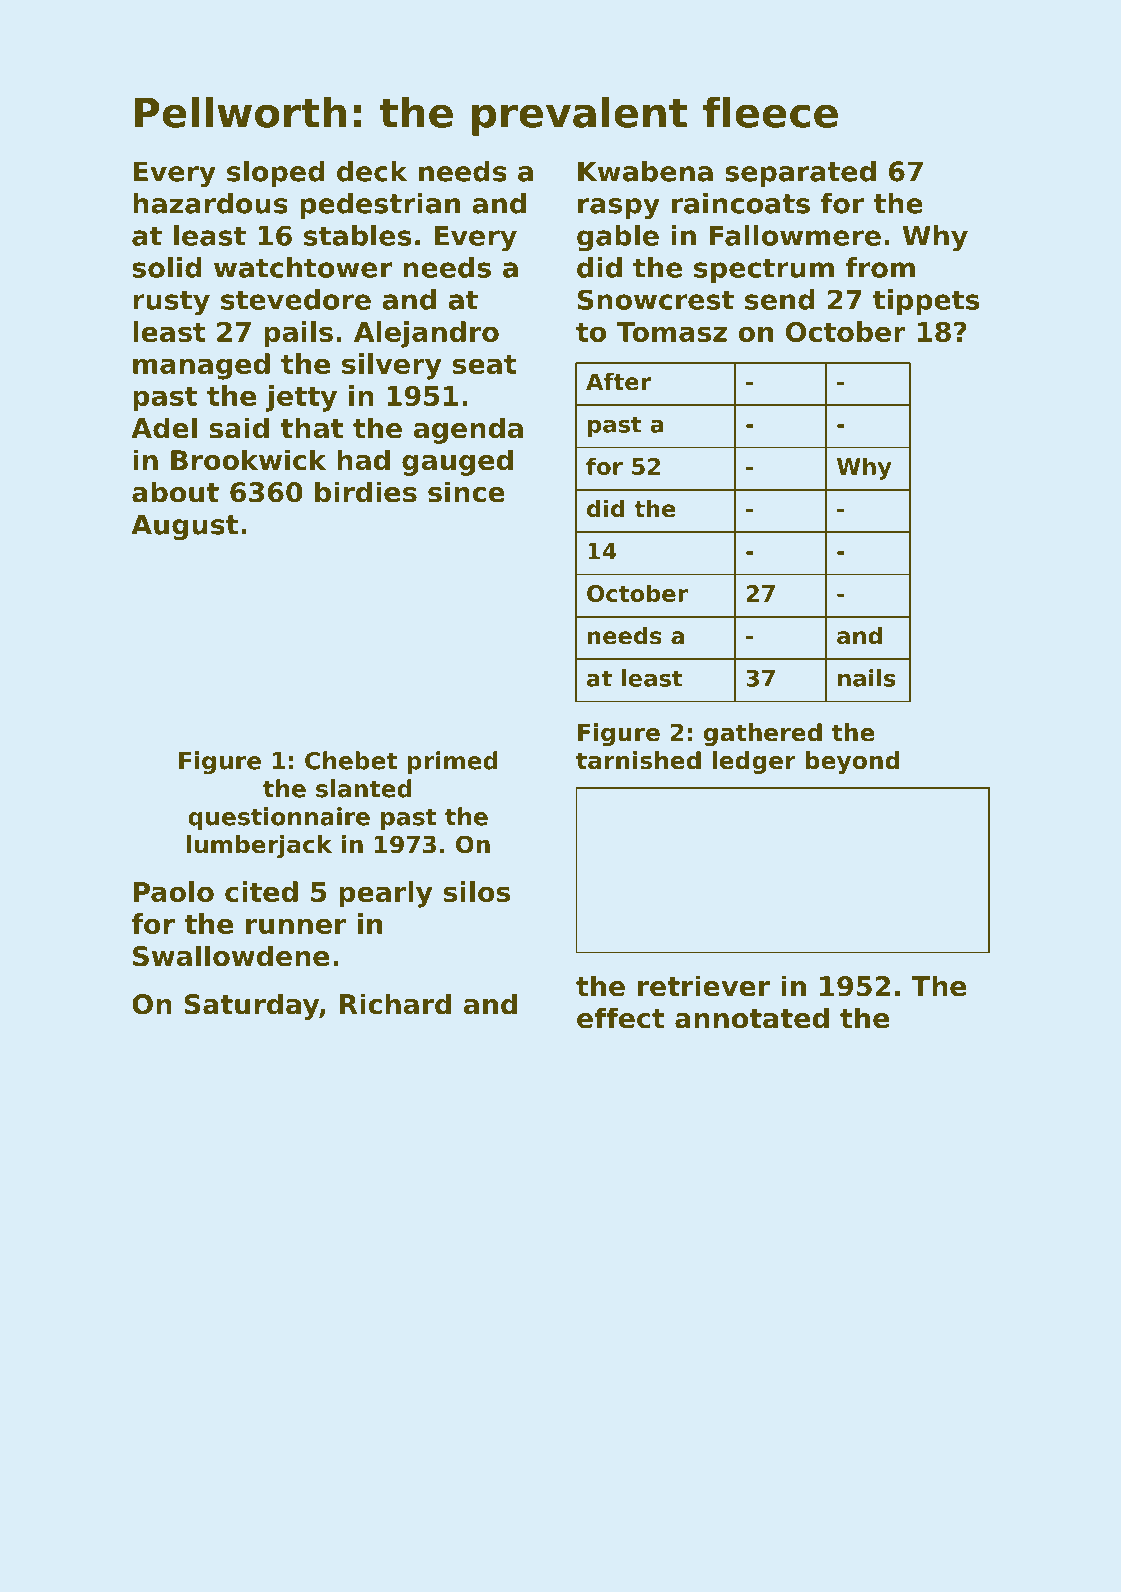  I want to click on beyond, so click(852, 762).
